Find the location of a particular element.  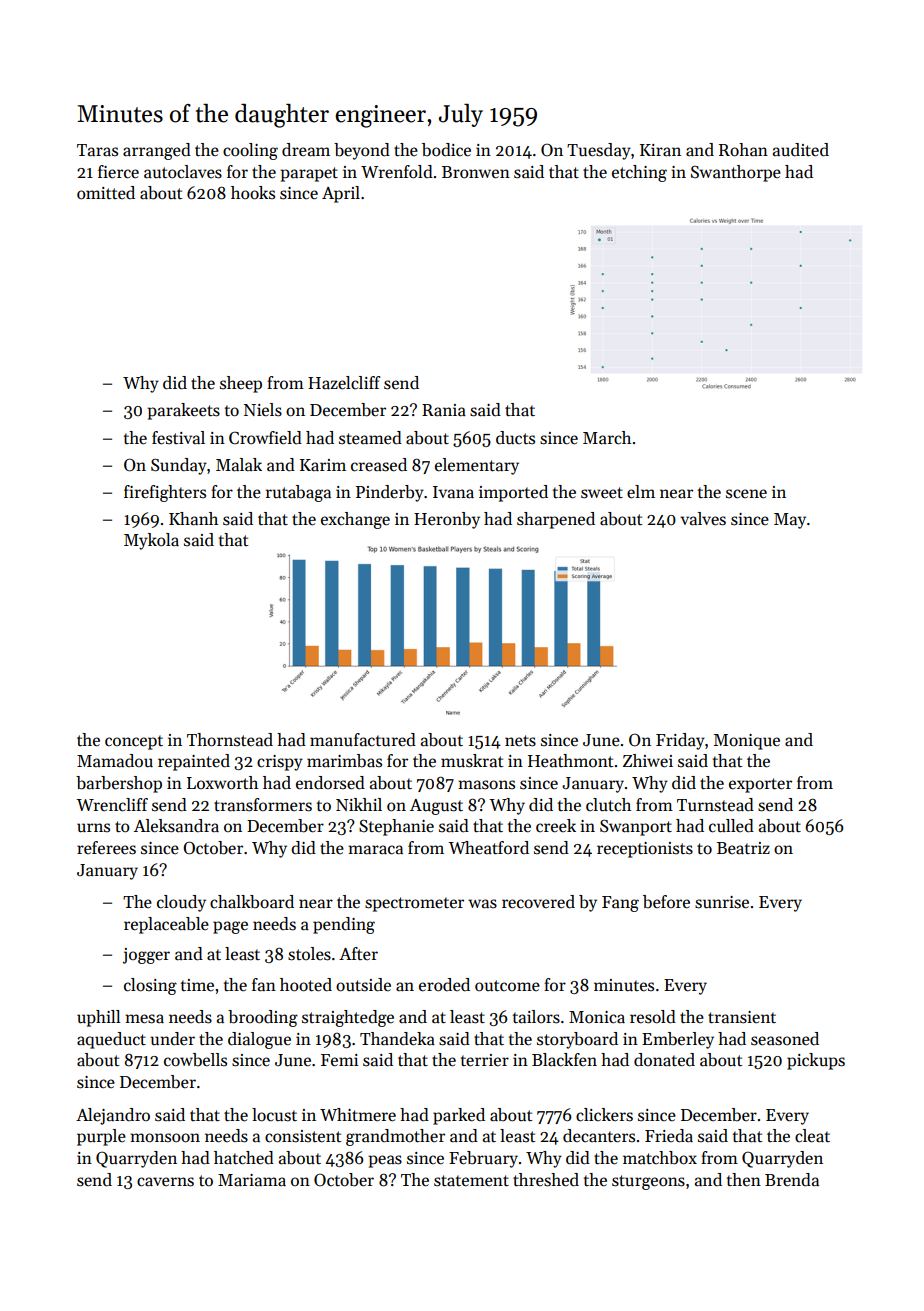

beyond is located at coordinates (362, 151).
